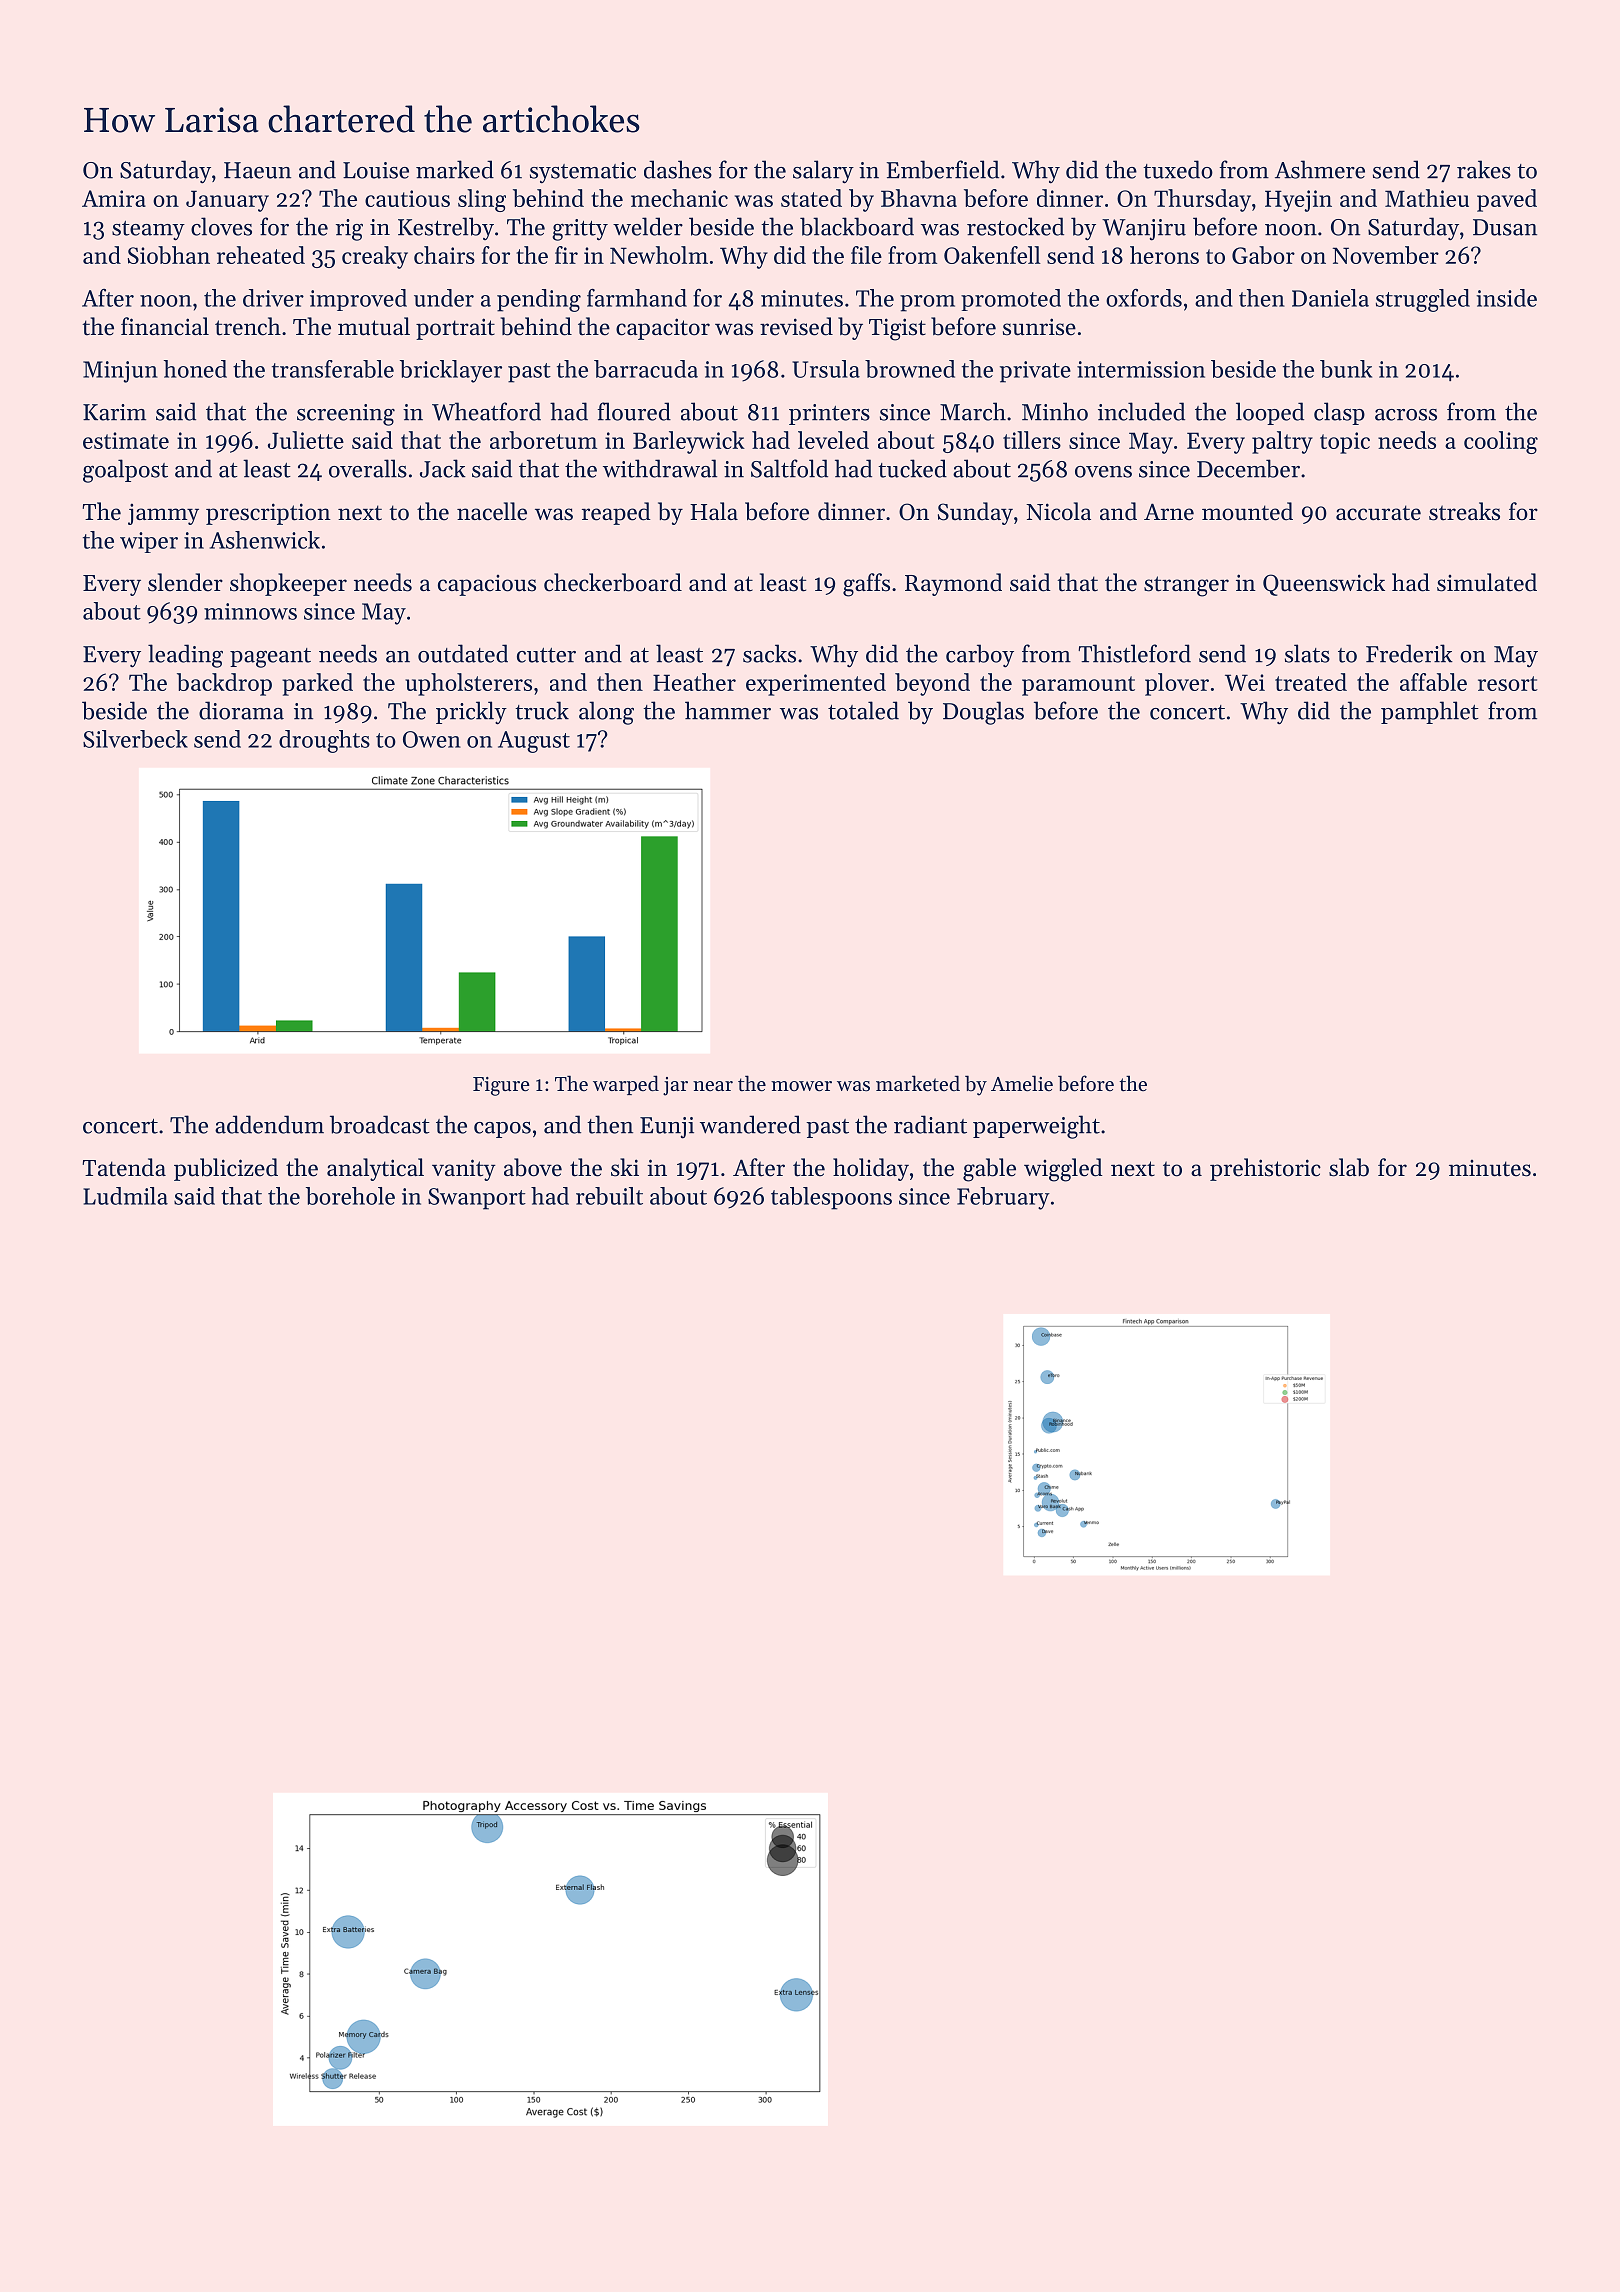  I want to click on addendum, so click(269, 1124).
